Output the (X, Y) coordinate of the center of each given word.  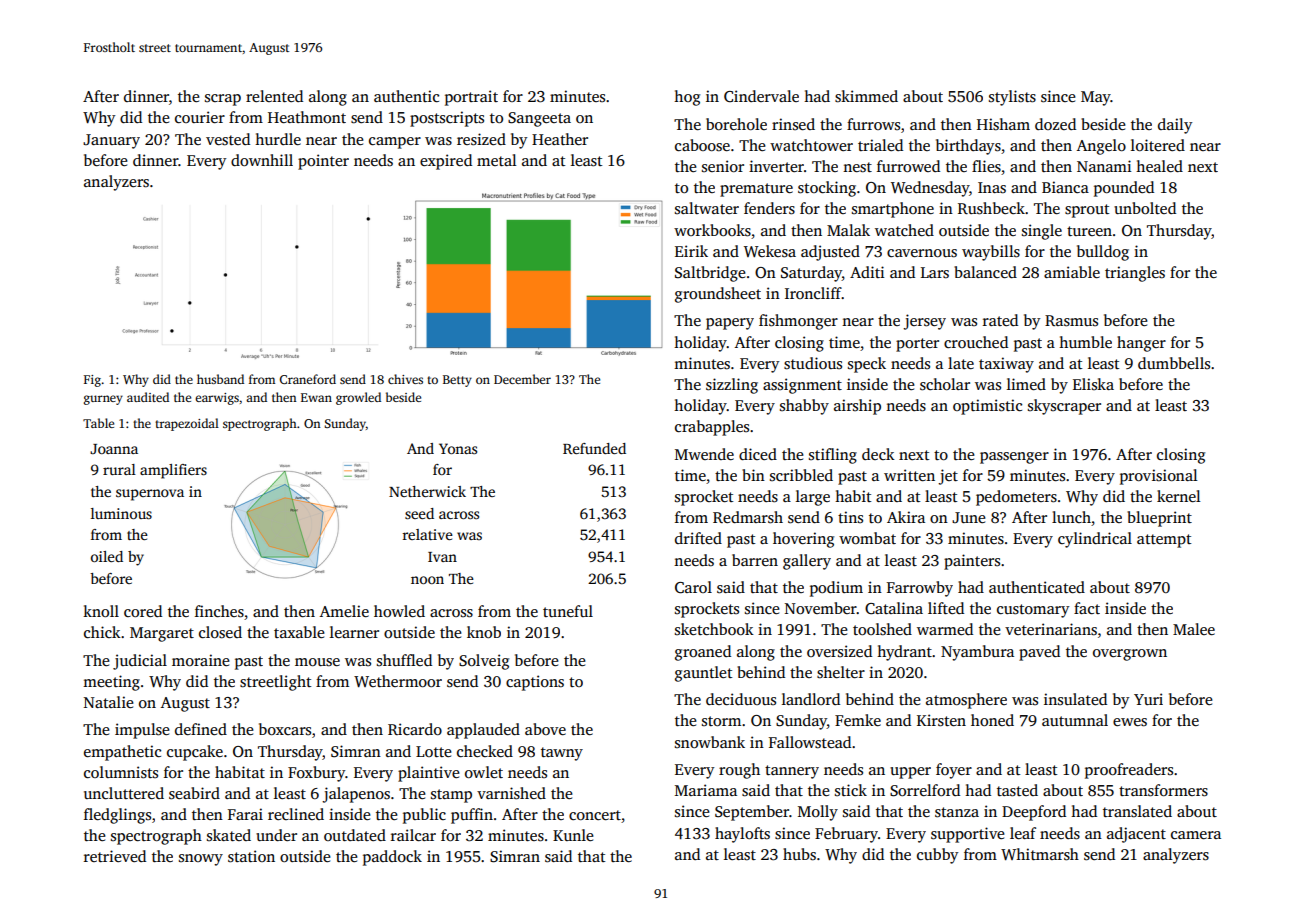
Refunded (594, 448)
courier (200, 117)
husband (220, 379)
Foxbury (316, 774)
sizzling (732, 386)
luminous (121, 513)
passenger (1014, 458)
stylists (1012, 98)
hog (687, 98)
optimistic (987, 407)
